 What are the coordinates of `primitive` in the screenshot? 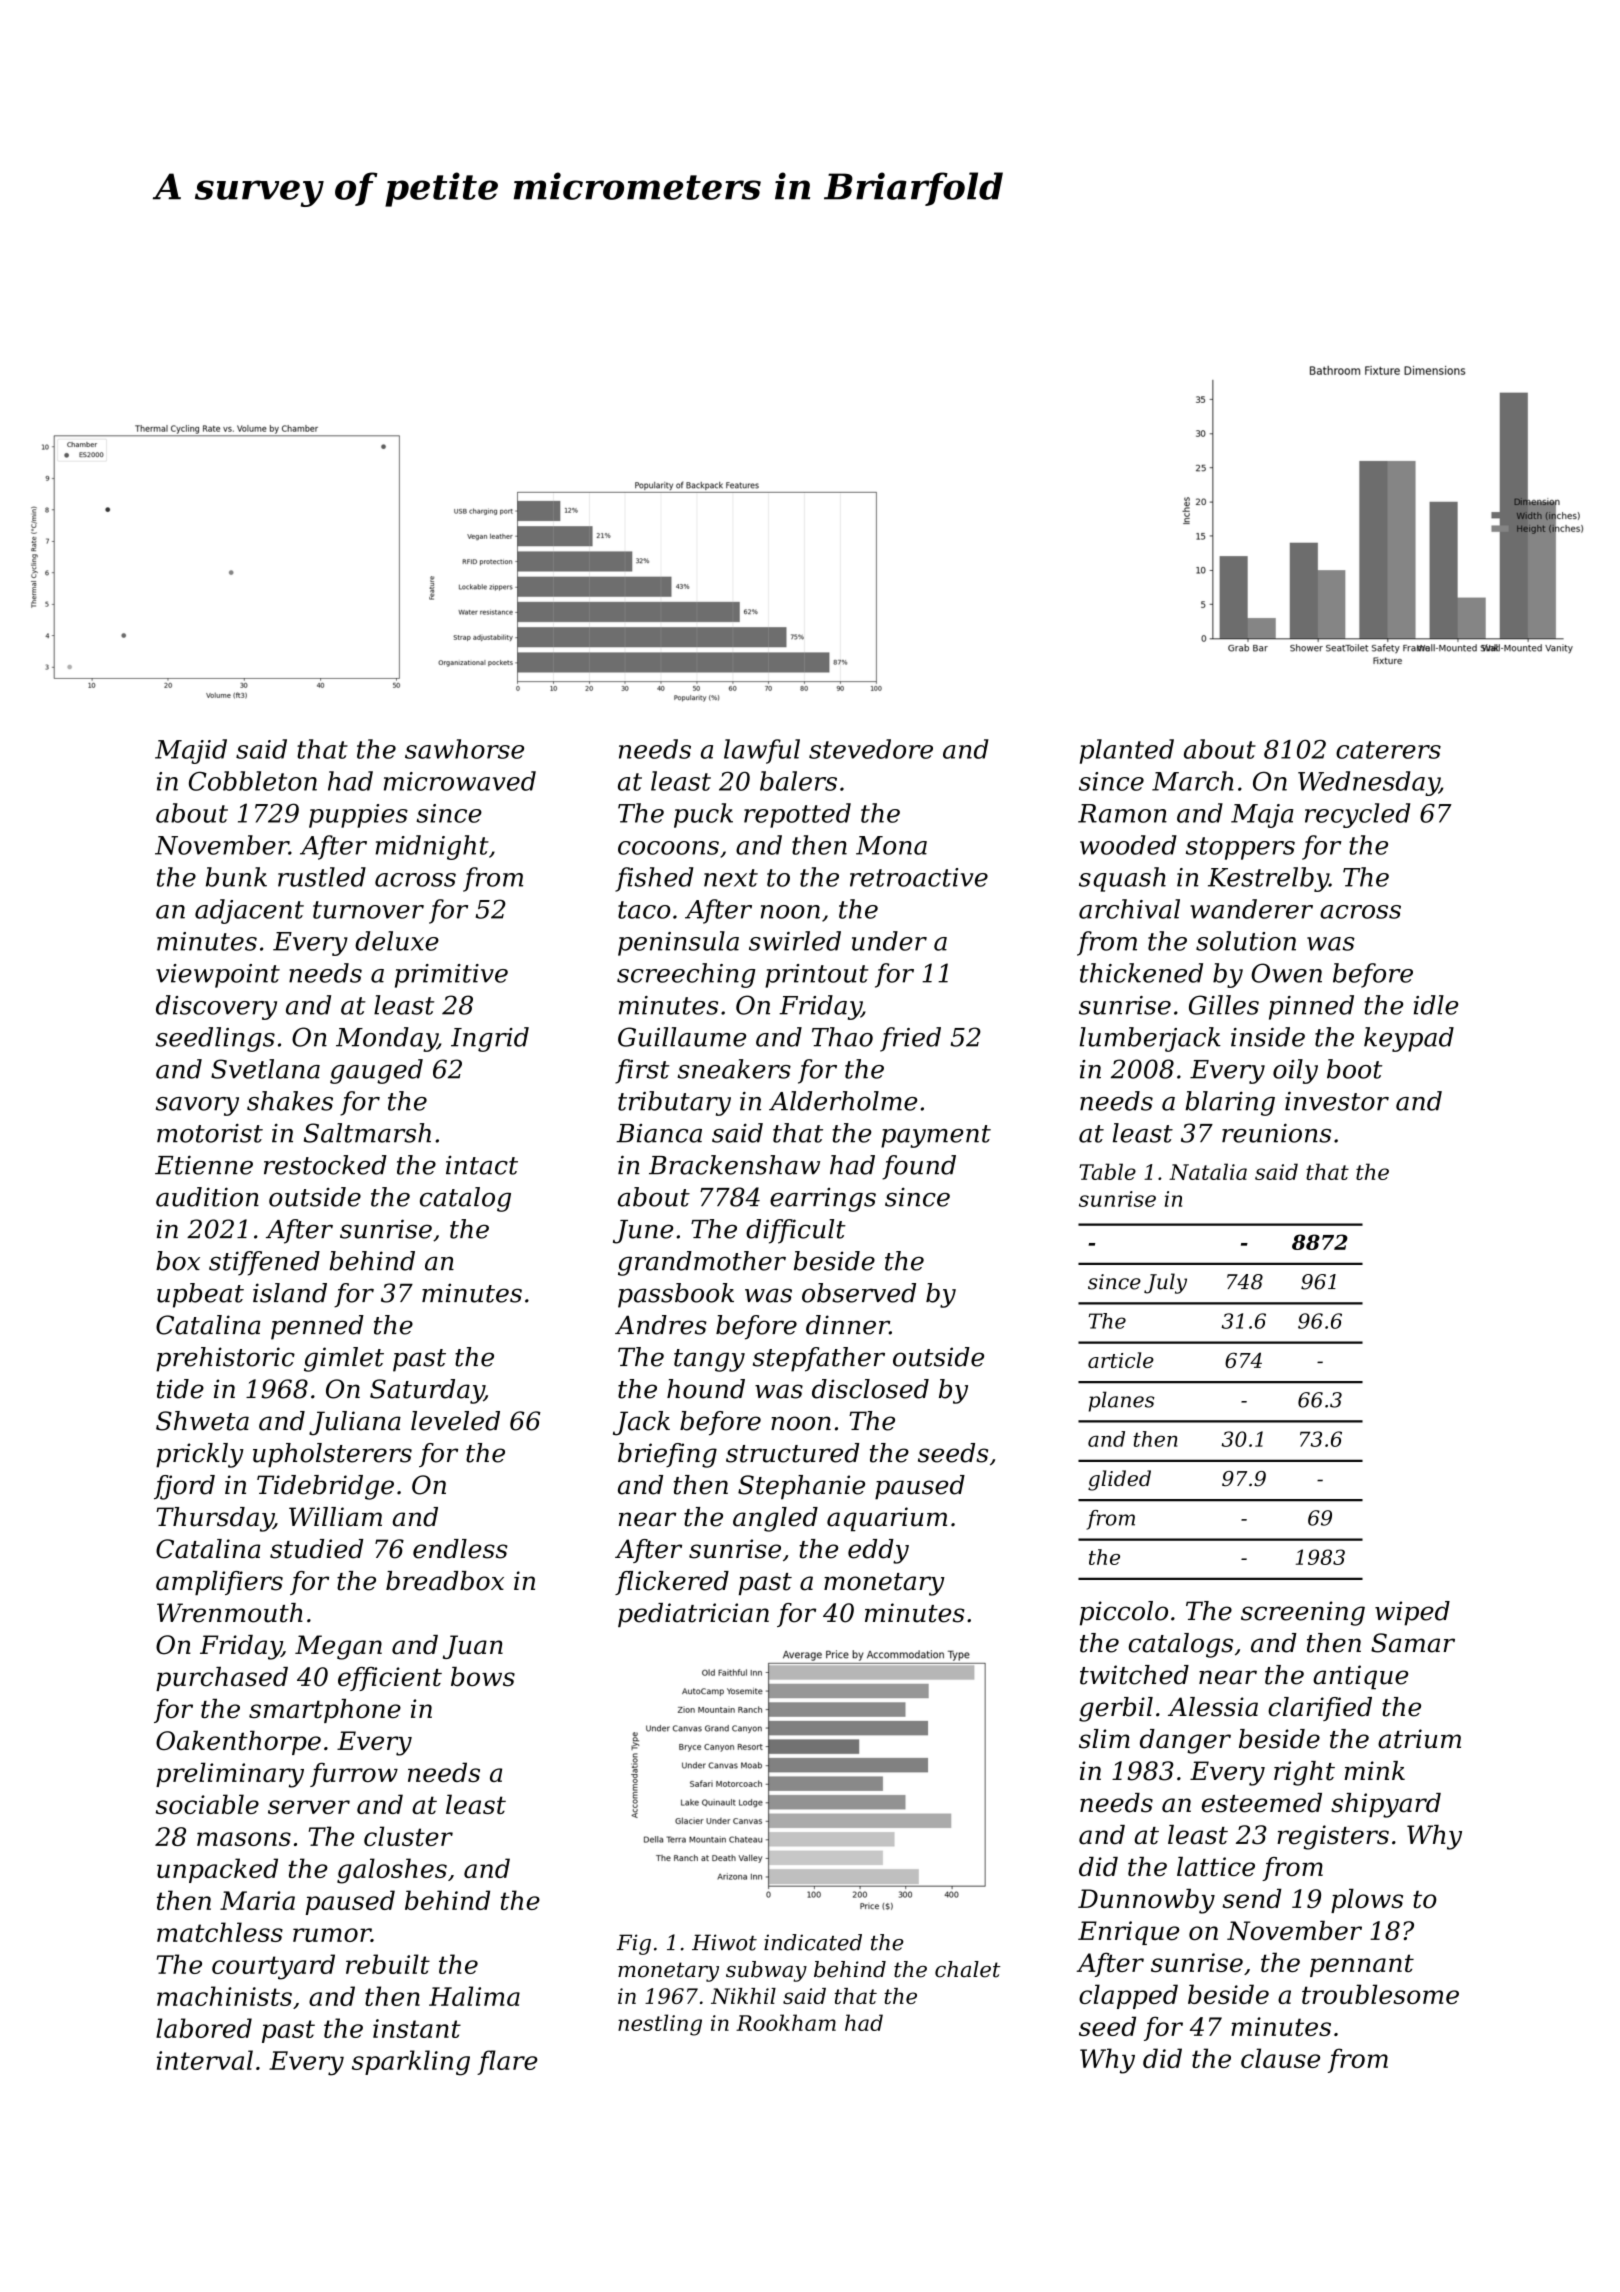 It's located at (451, 976).
